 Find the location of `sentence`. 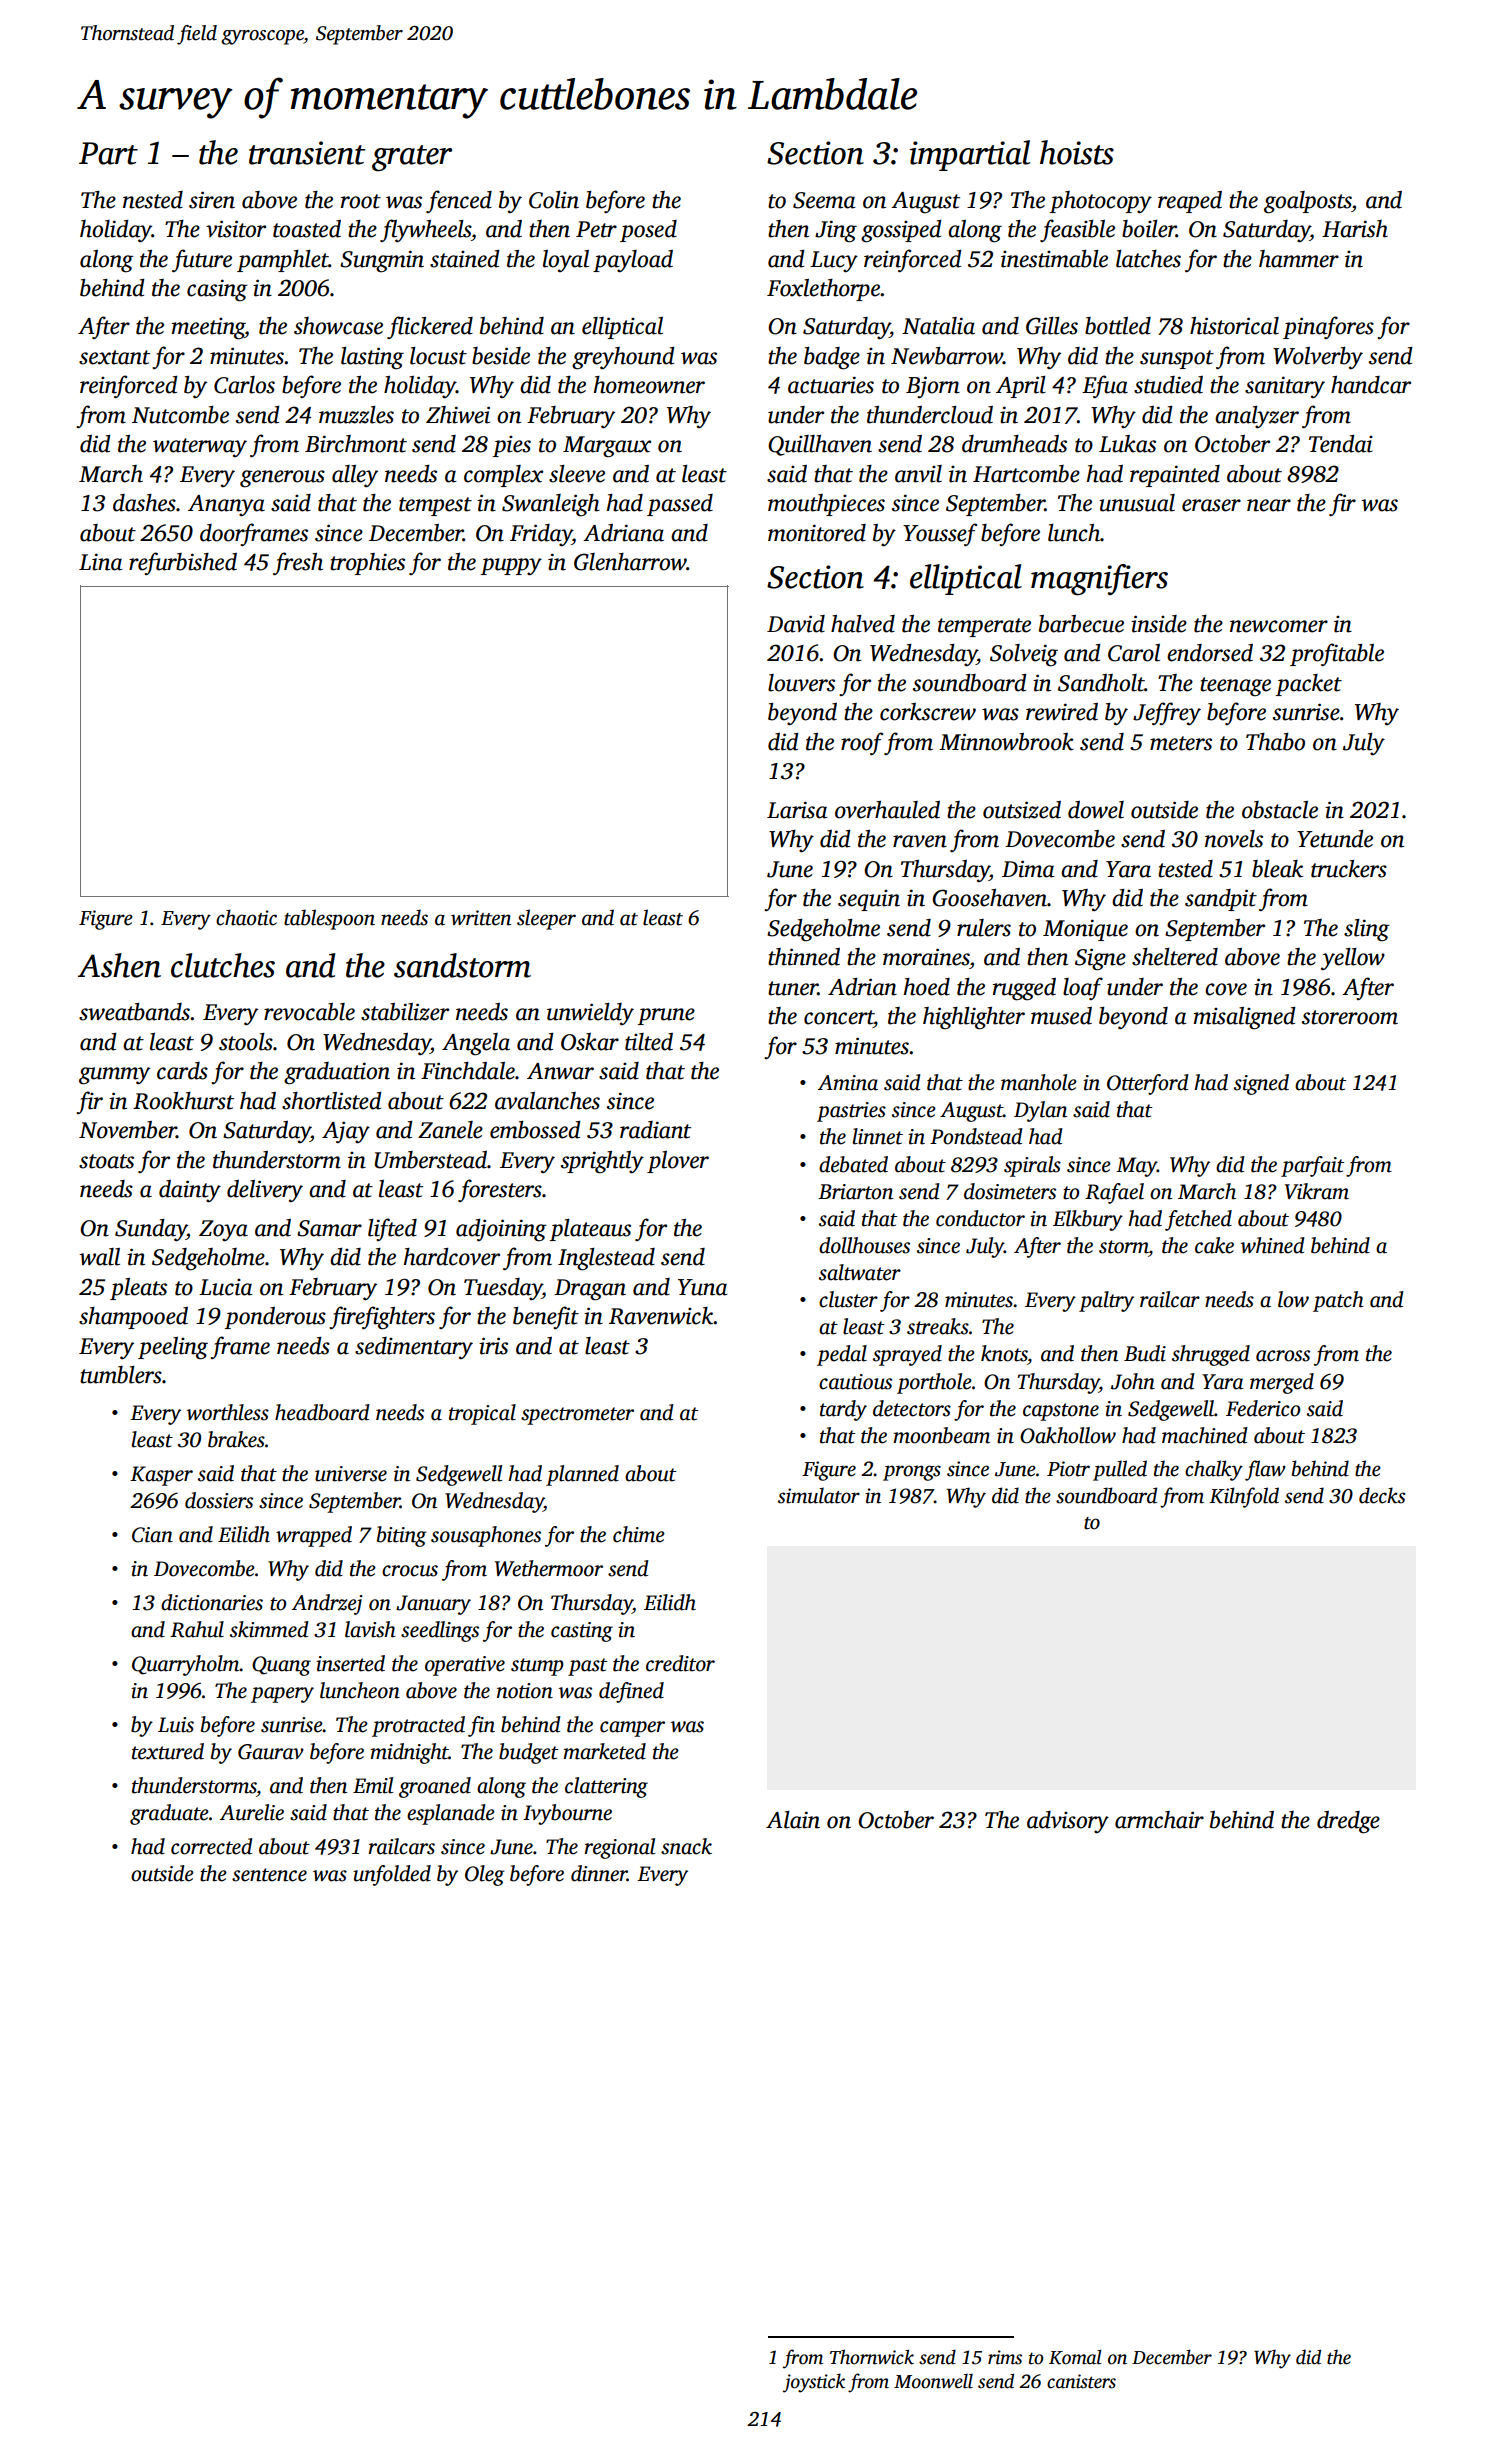

sentence is located at coordinates (269, 1875).
